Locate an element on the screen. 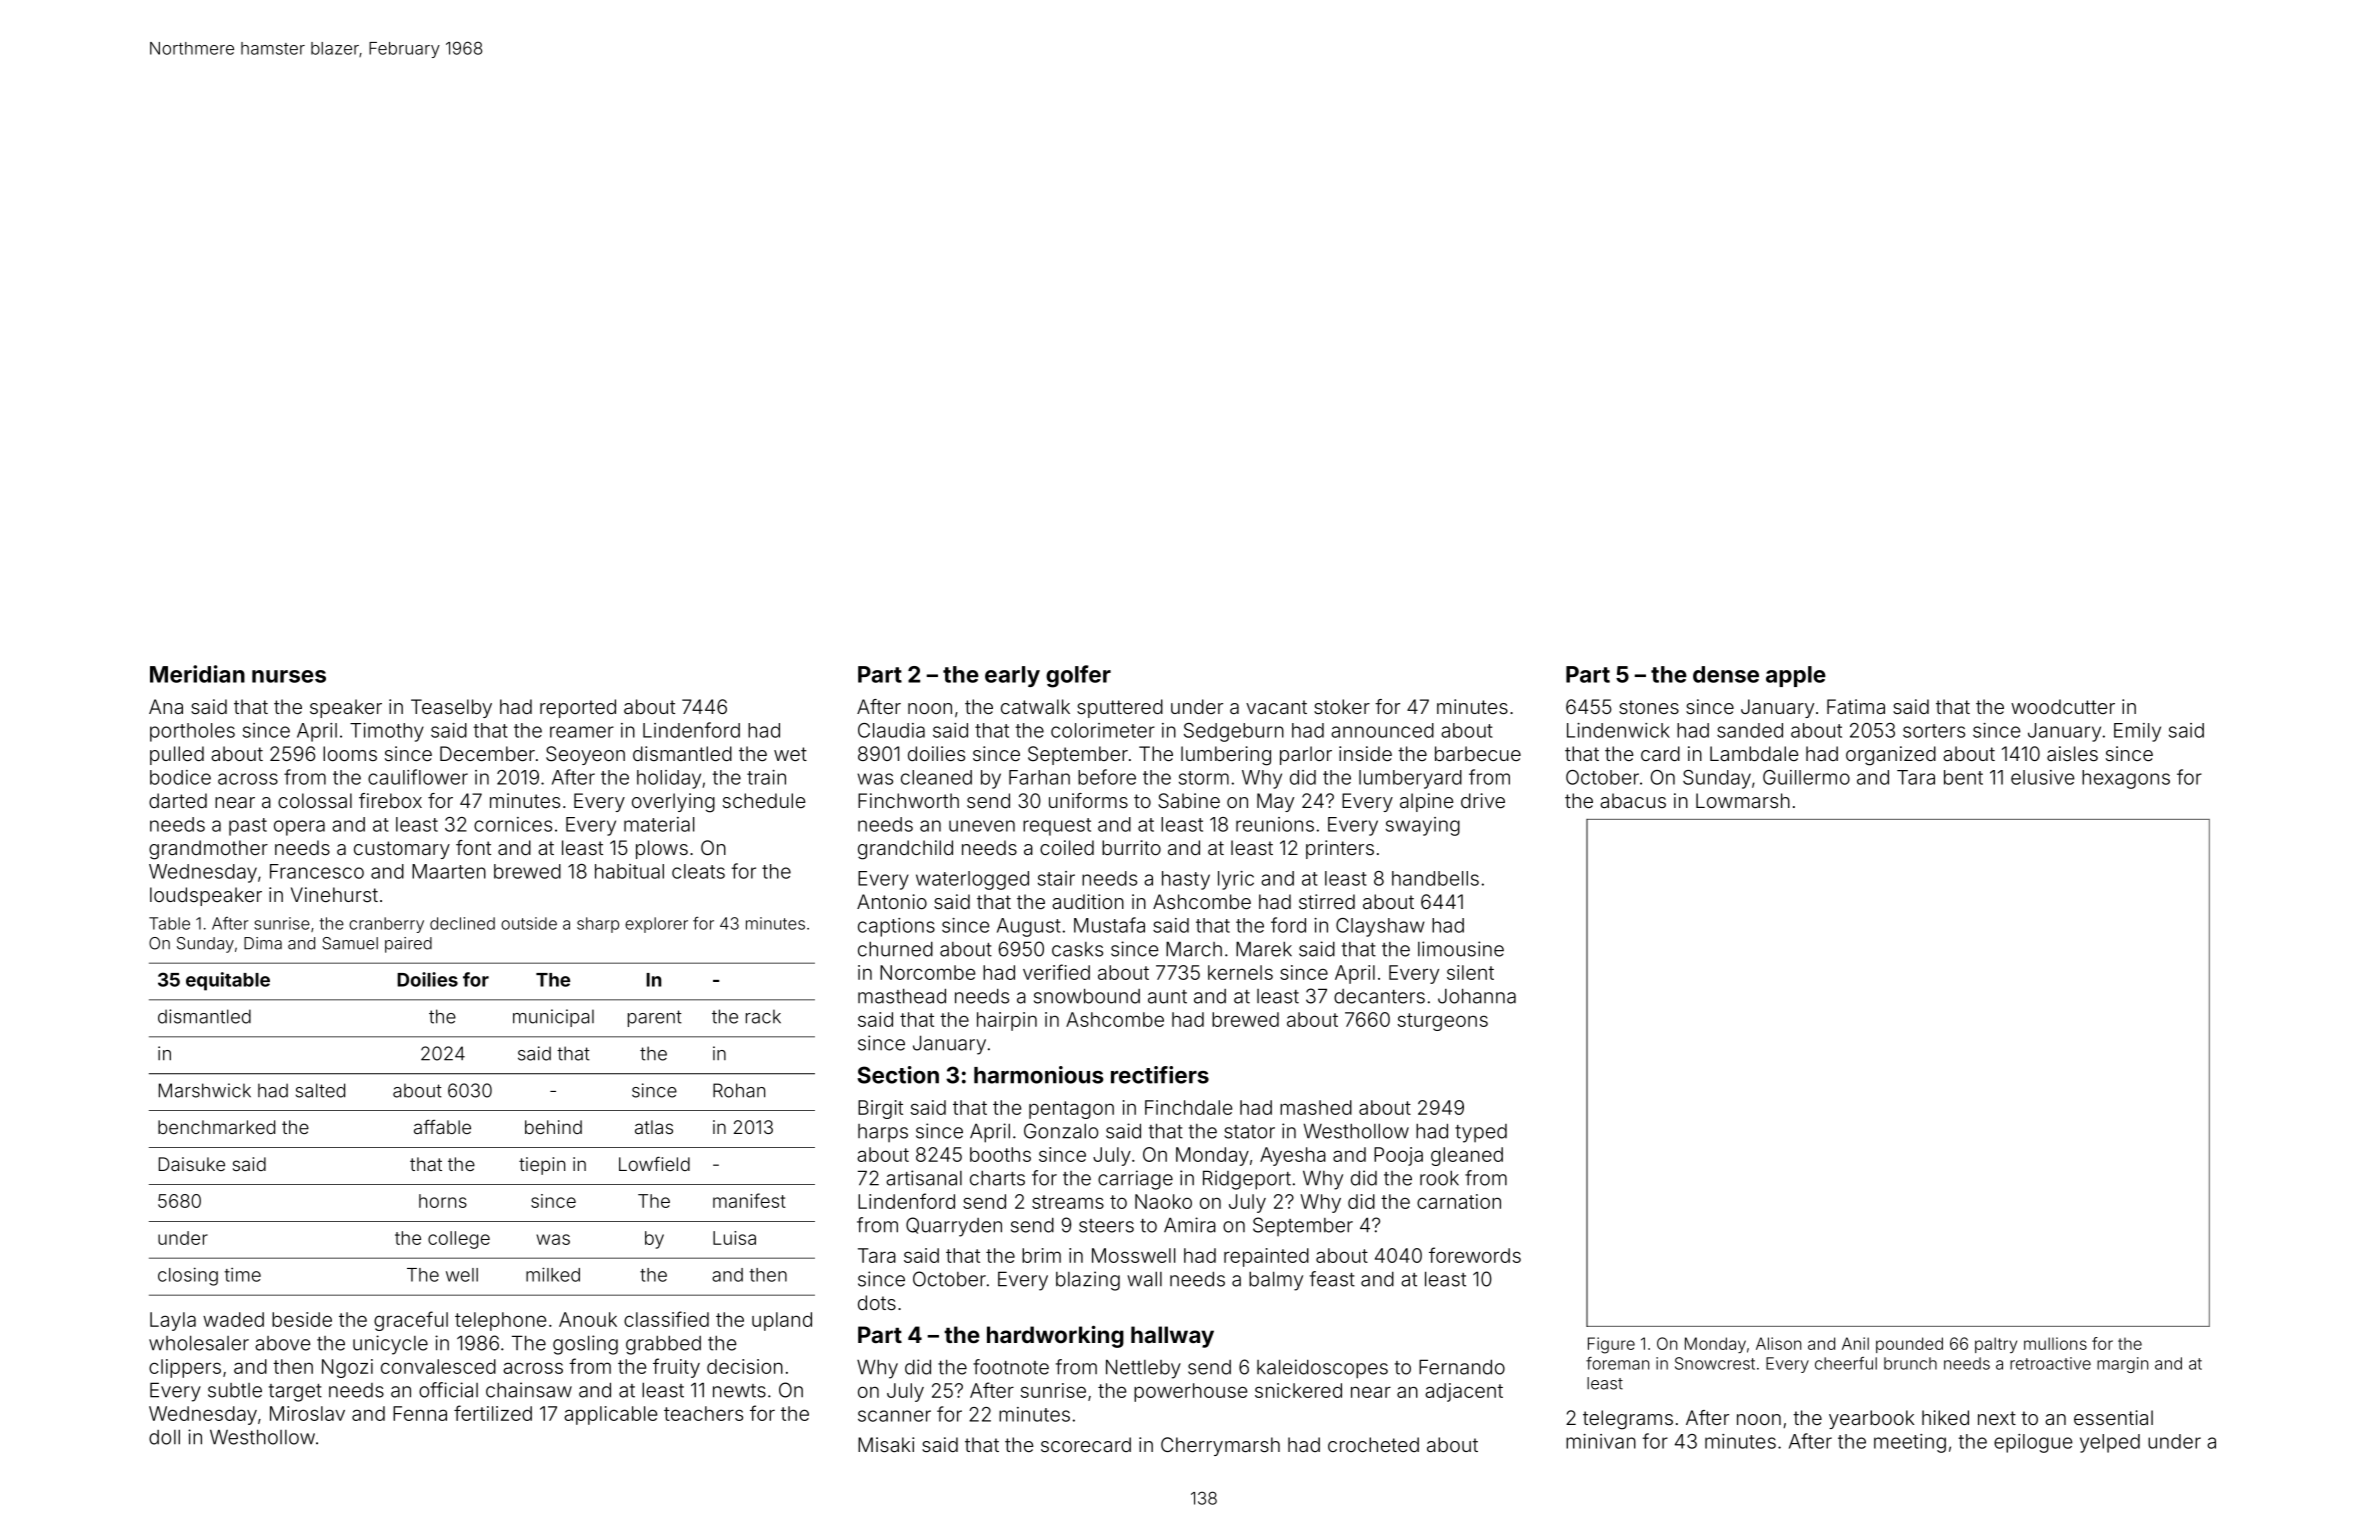  silent is located at coordinates (1470, 972).
